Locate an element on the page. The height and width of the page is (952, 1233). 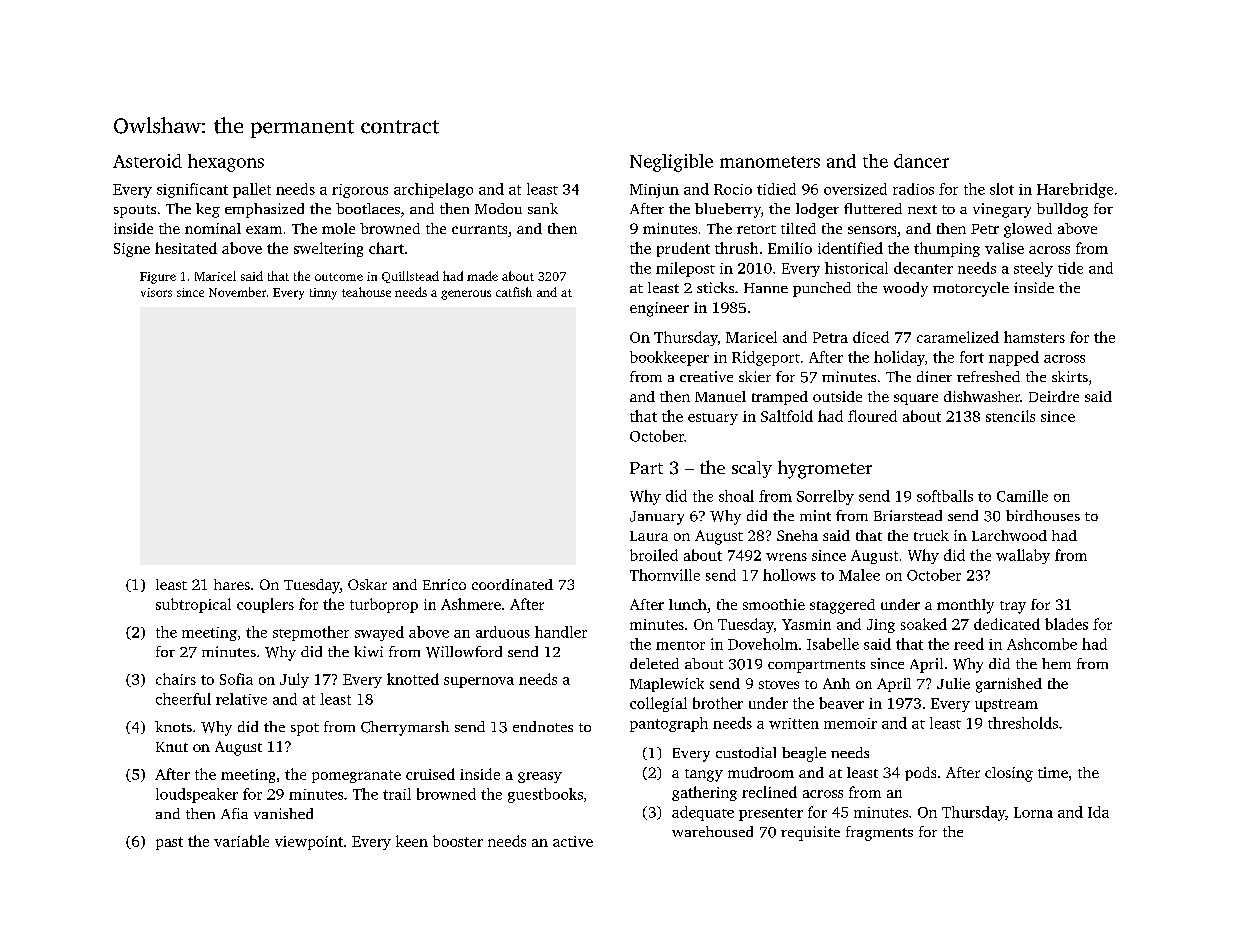
visors is located at coordinates (156, 292).
